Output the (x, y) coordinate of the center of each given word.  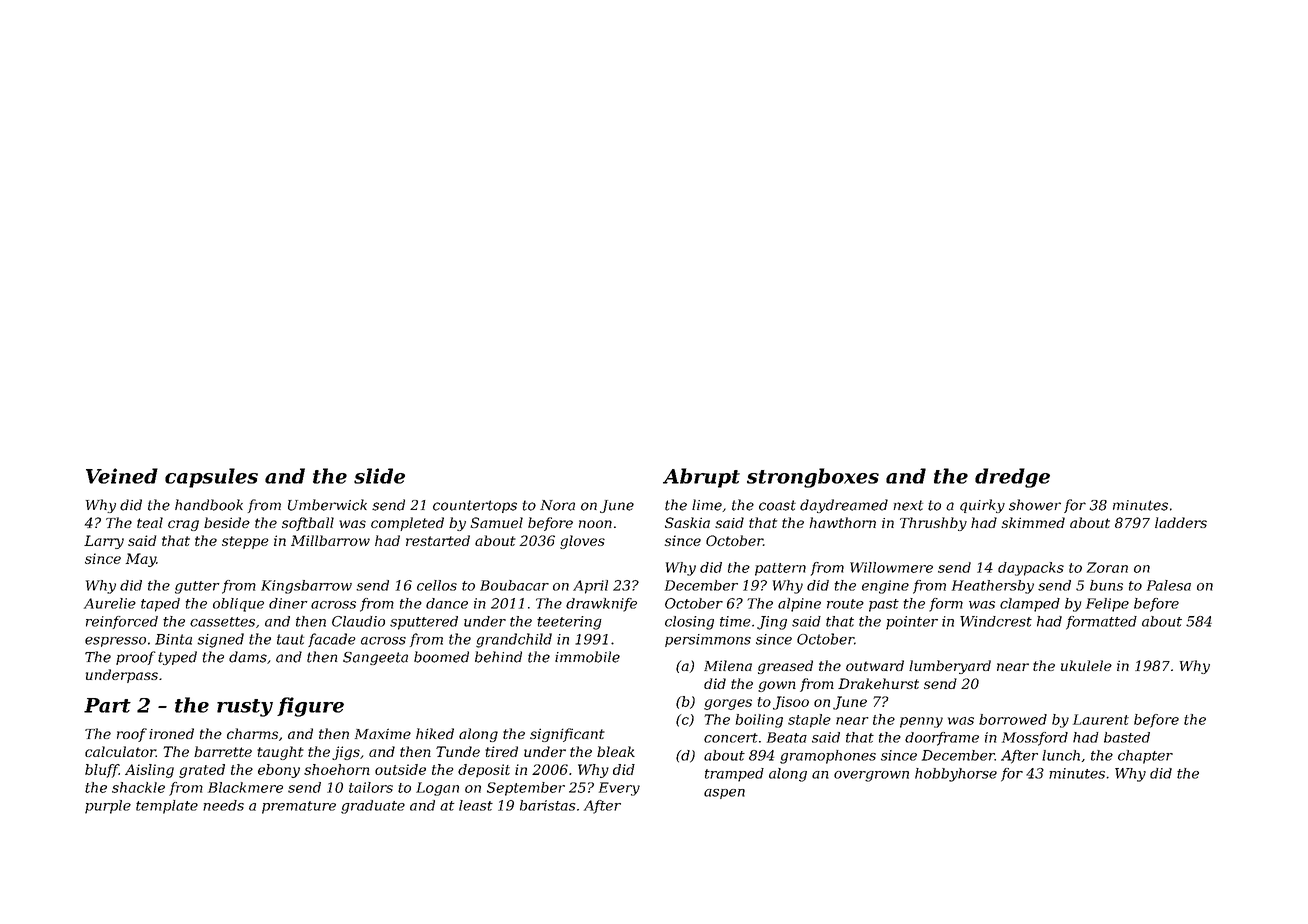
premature (299, 807)
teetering (569, 623)
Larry (104, 542)
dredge (1012, 478)
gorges (728, 704)
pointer (912, 623)
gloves (582, 542)
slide (379, 476)
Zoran (1107, 567)
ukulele (1086, 665)
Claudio (358, 621)
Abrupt (701, 478)
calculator (120, 751)
